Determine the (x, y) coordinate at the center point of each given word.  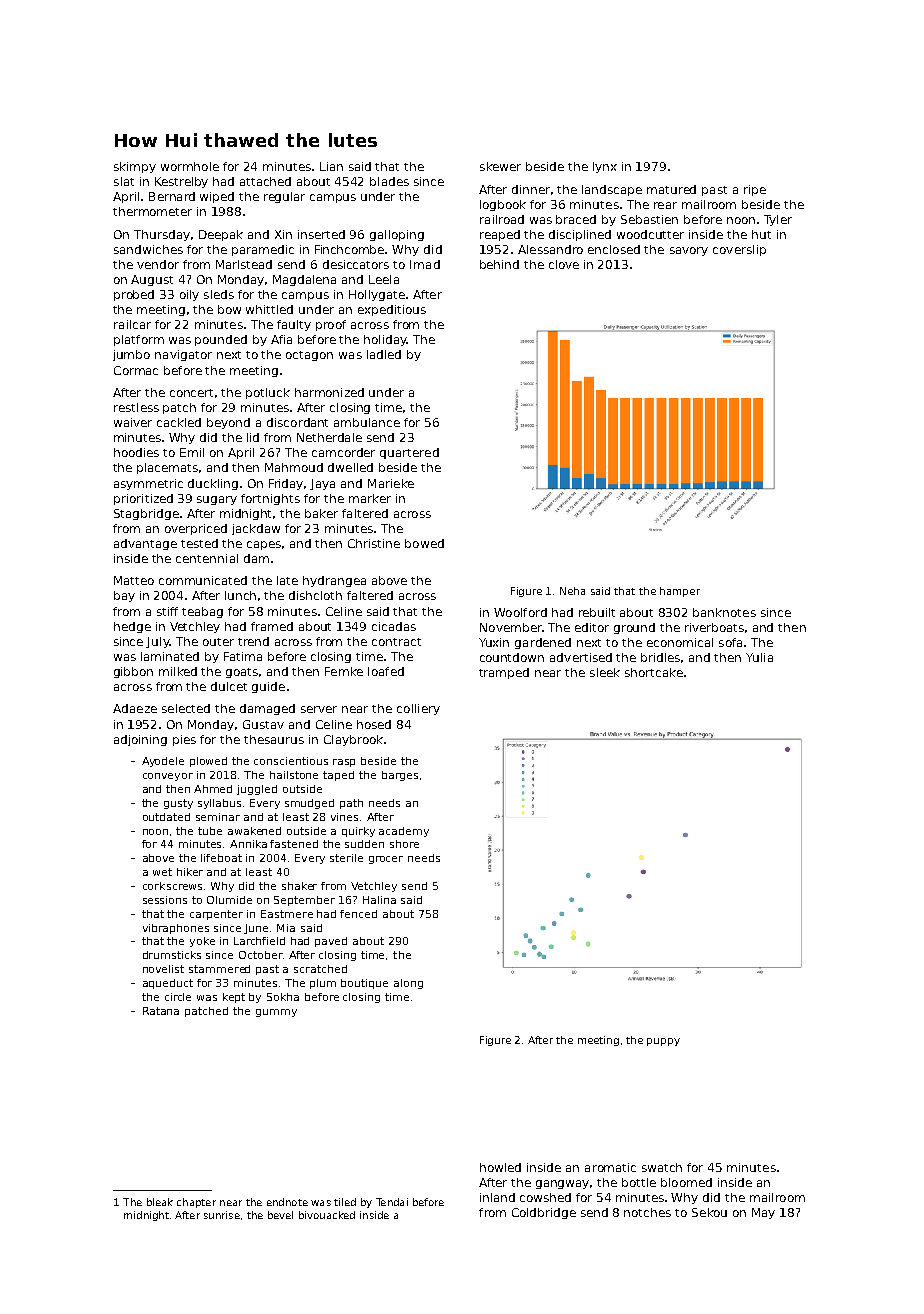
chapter (196, 1203)
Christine (374, 543)
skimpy (135, 167)
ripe (755, 190)
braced (576, 219)
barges (400, 776)
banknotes (724, 612)
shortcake (654, 672)
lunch (240, 595)
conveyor (168, 777)
